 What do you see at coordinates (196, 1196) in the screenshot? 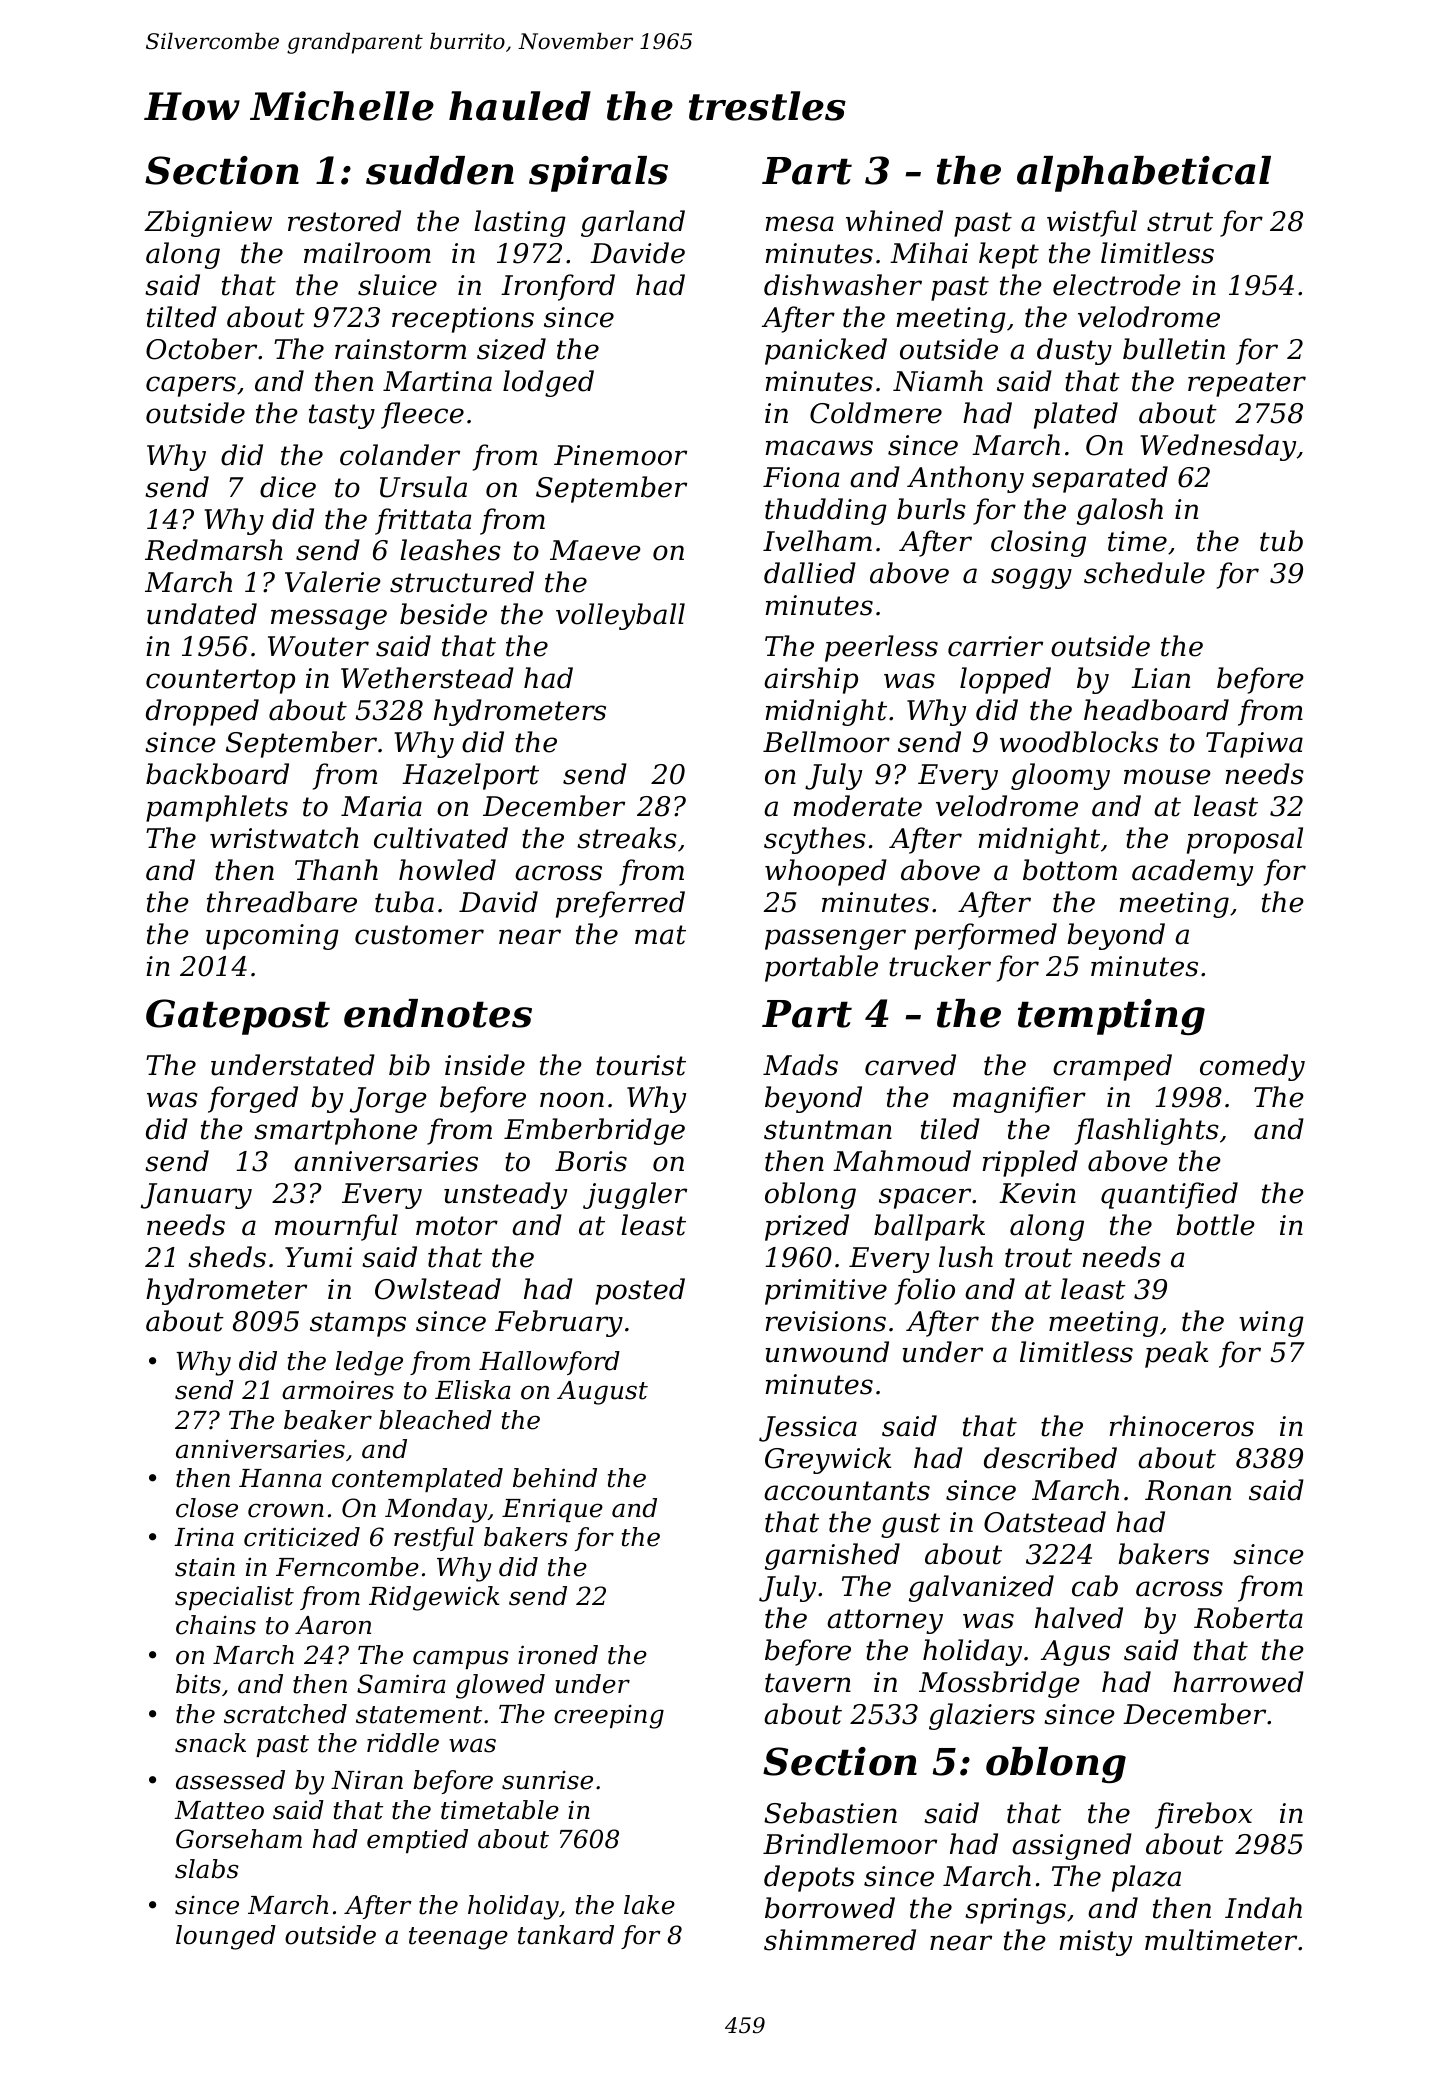
I see `January` at bounding box center [196, 1196].
